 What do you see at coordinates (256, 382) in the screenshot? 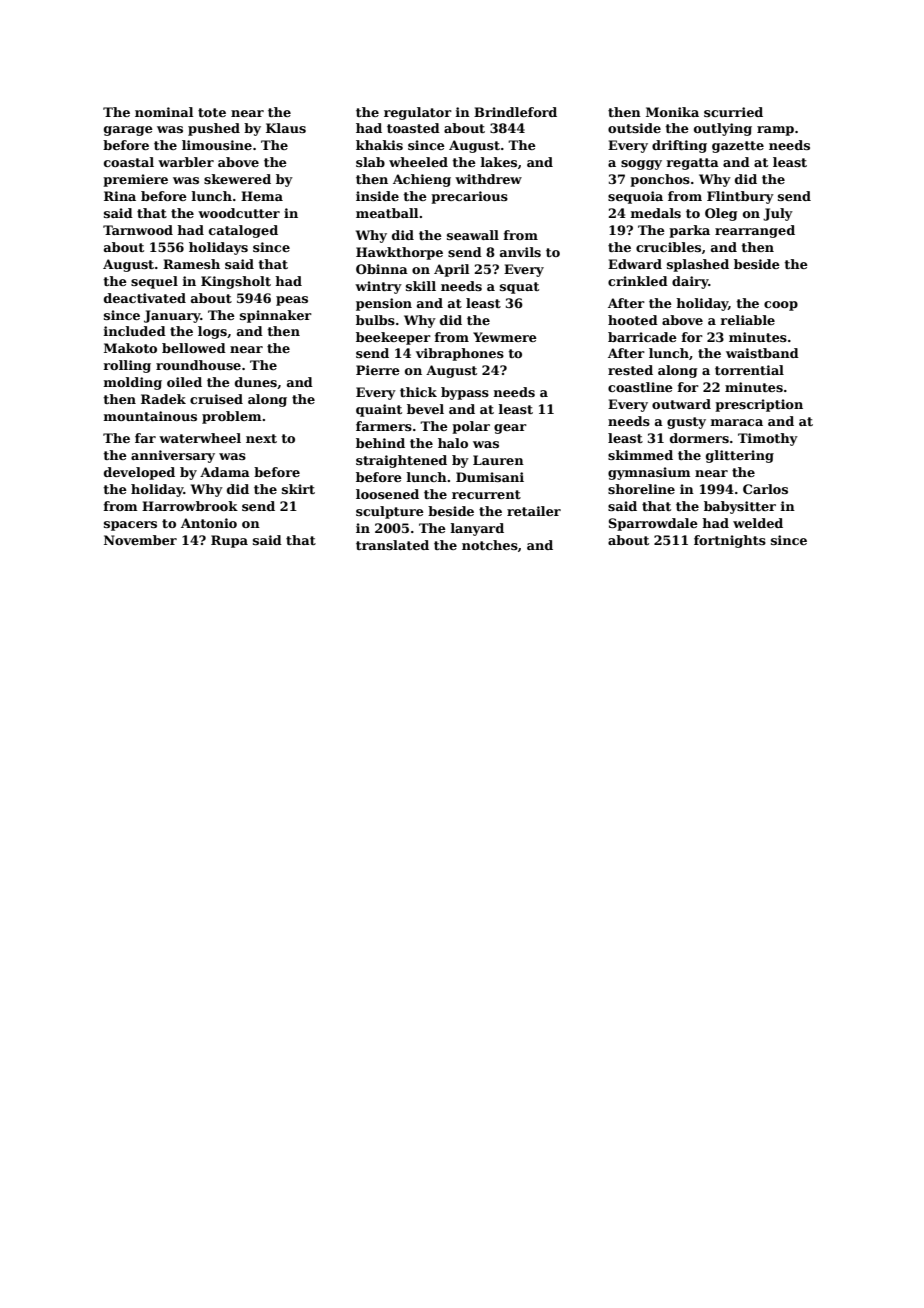
I see `dunes` at bounding box center [256, 382].
